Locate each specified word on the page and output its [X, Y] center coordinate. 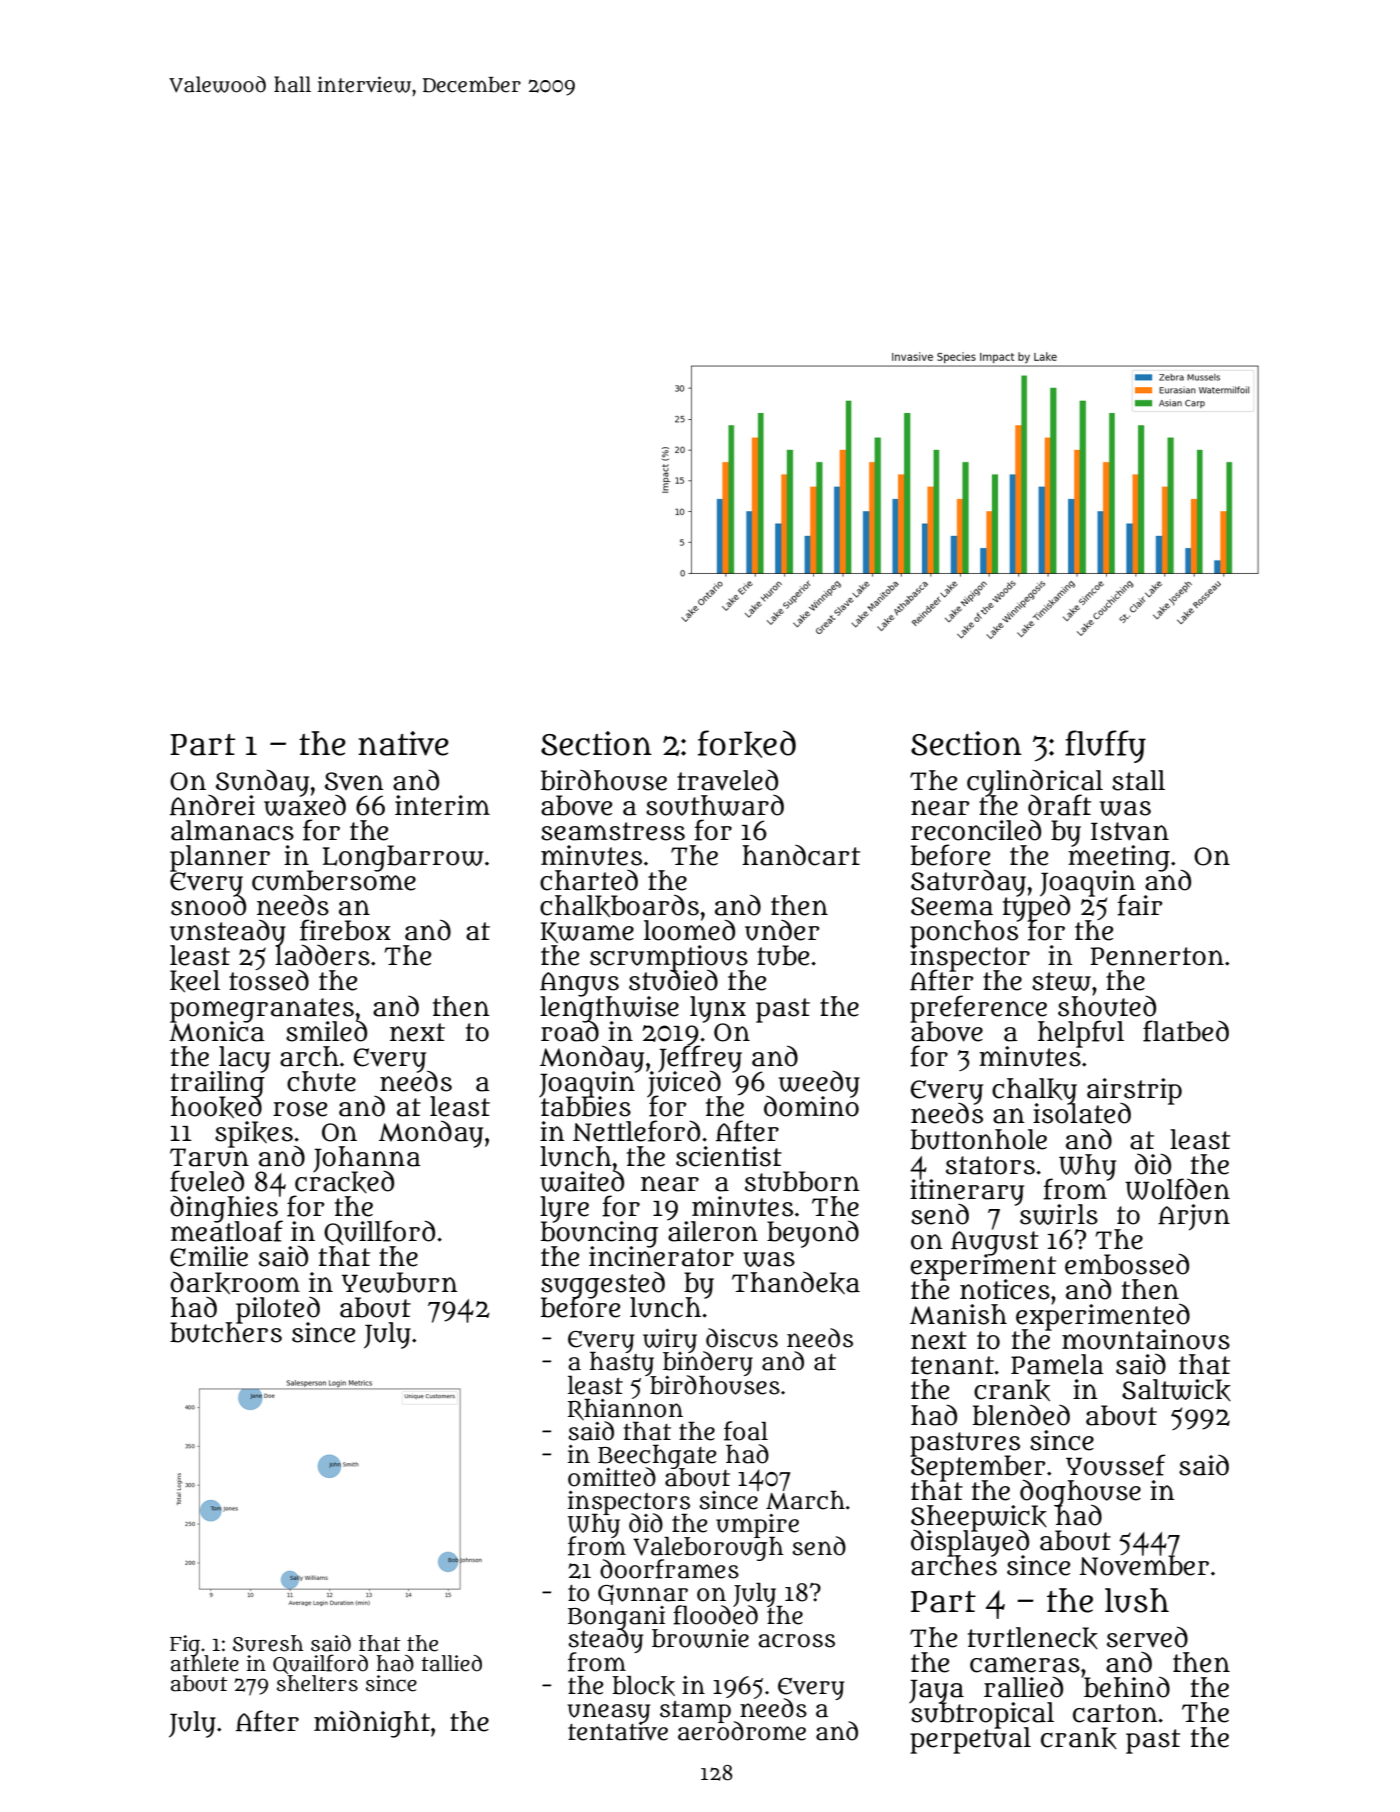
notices [1005, 1289]
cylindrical [1035, 782]
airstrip [1134, 1091]
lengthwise [609, 1008]
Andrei [212, 805]
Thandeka [796, 1283]
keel [195, 981]
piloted [278, 1309]
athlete [205, 1664]
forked [747, 744]
